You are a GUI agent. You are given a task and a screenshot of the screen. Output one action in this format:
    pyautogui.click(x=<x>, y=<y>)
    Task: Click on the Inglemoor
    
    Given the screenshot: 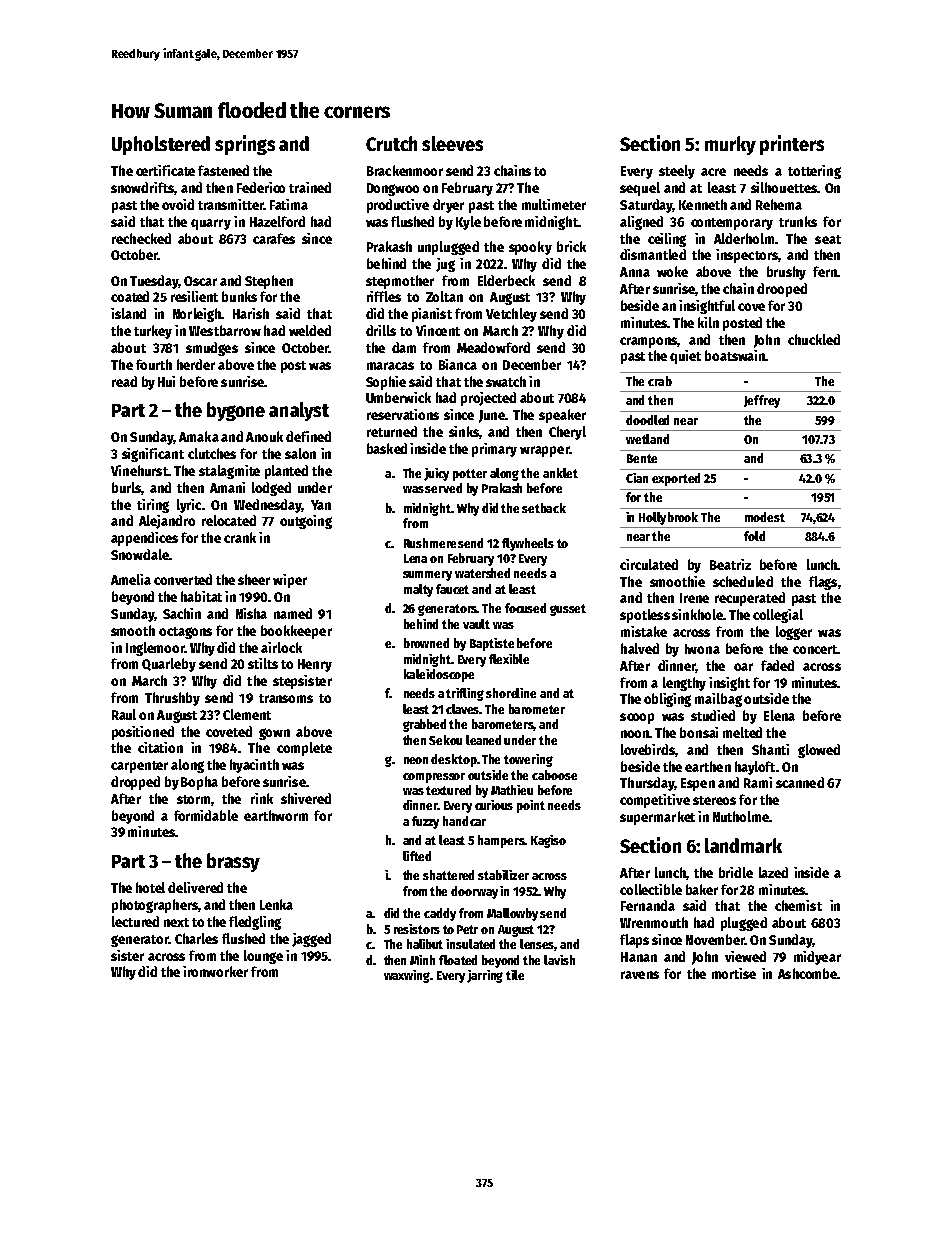 What is the action you would take?
    pyautogui.click(x=155, y=649)
